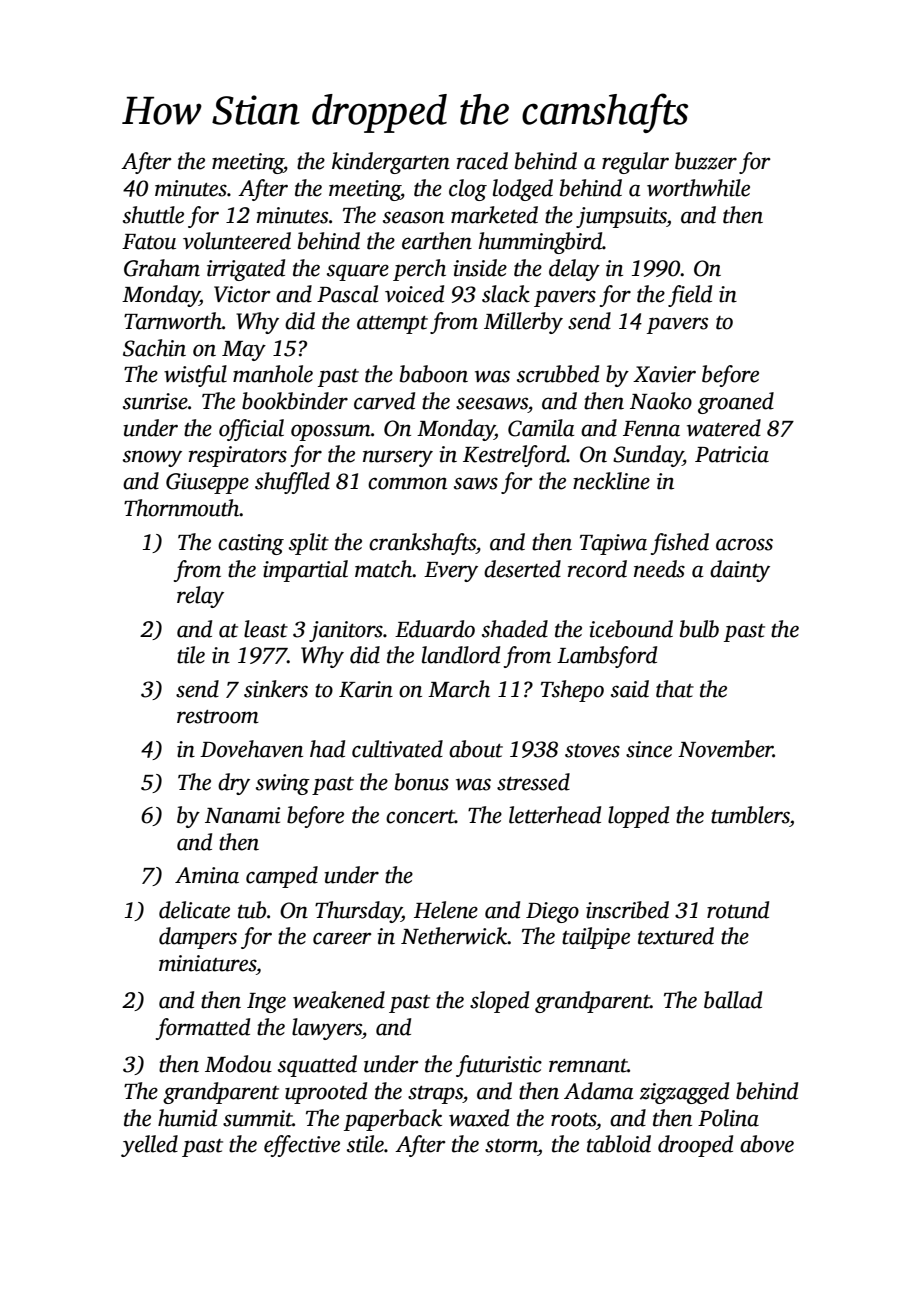 This screenshot has height=1311, width=924. I want to click on shuffled, so click(292, 483).
